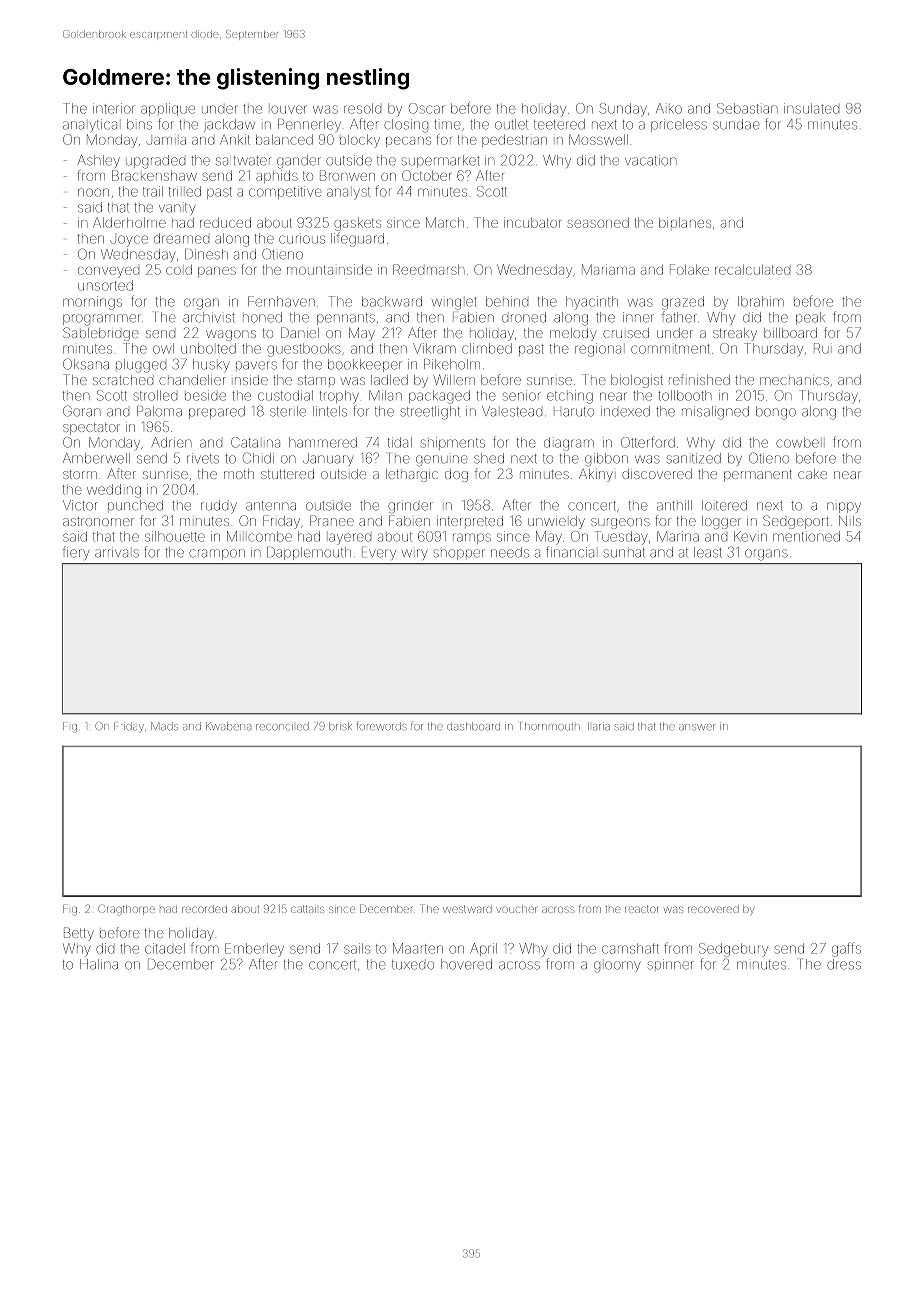  I want to click on gloomy, so click(617, 967).
